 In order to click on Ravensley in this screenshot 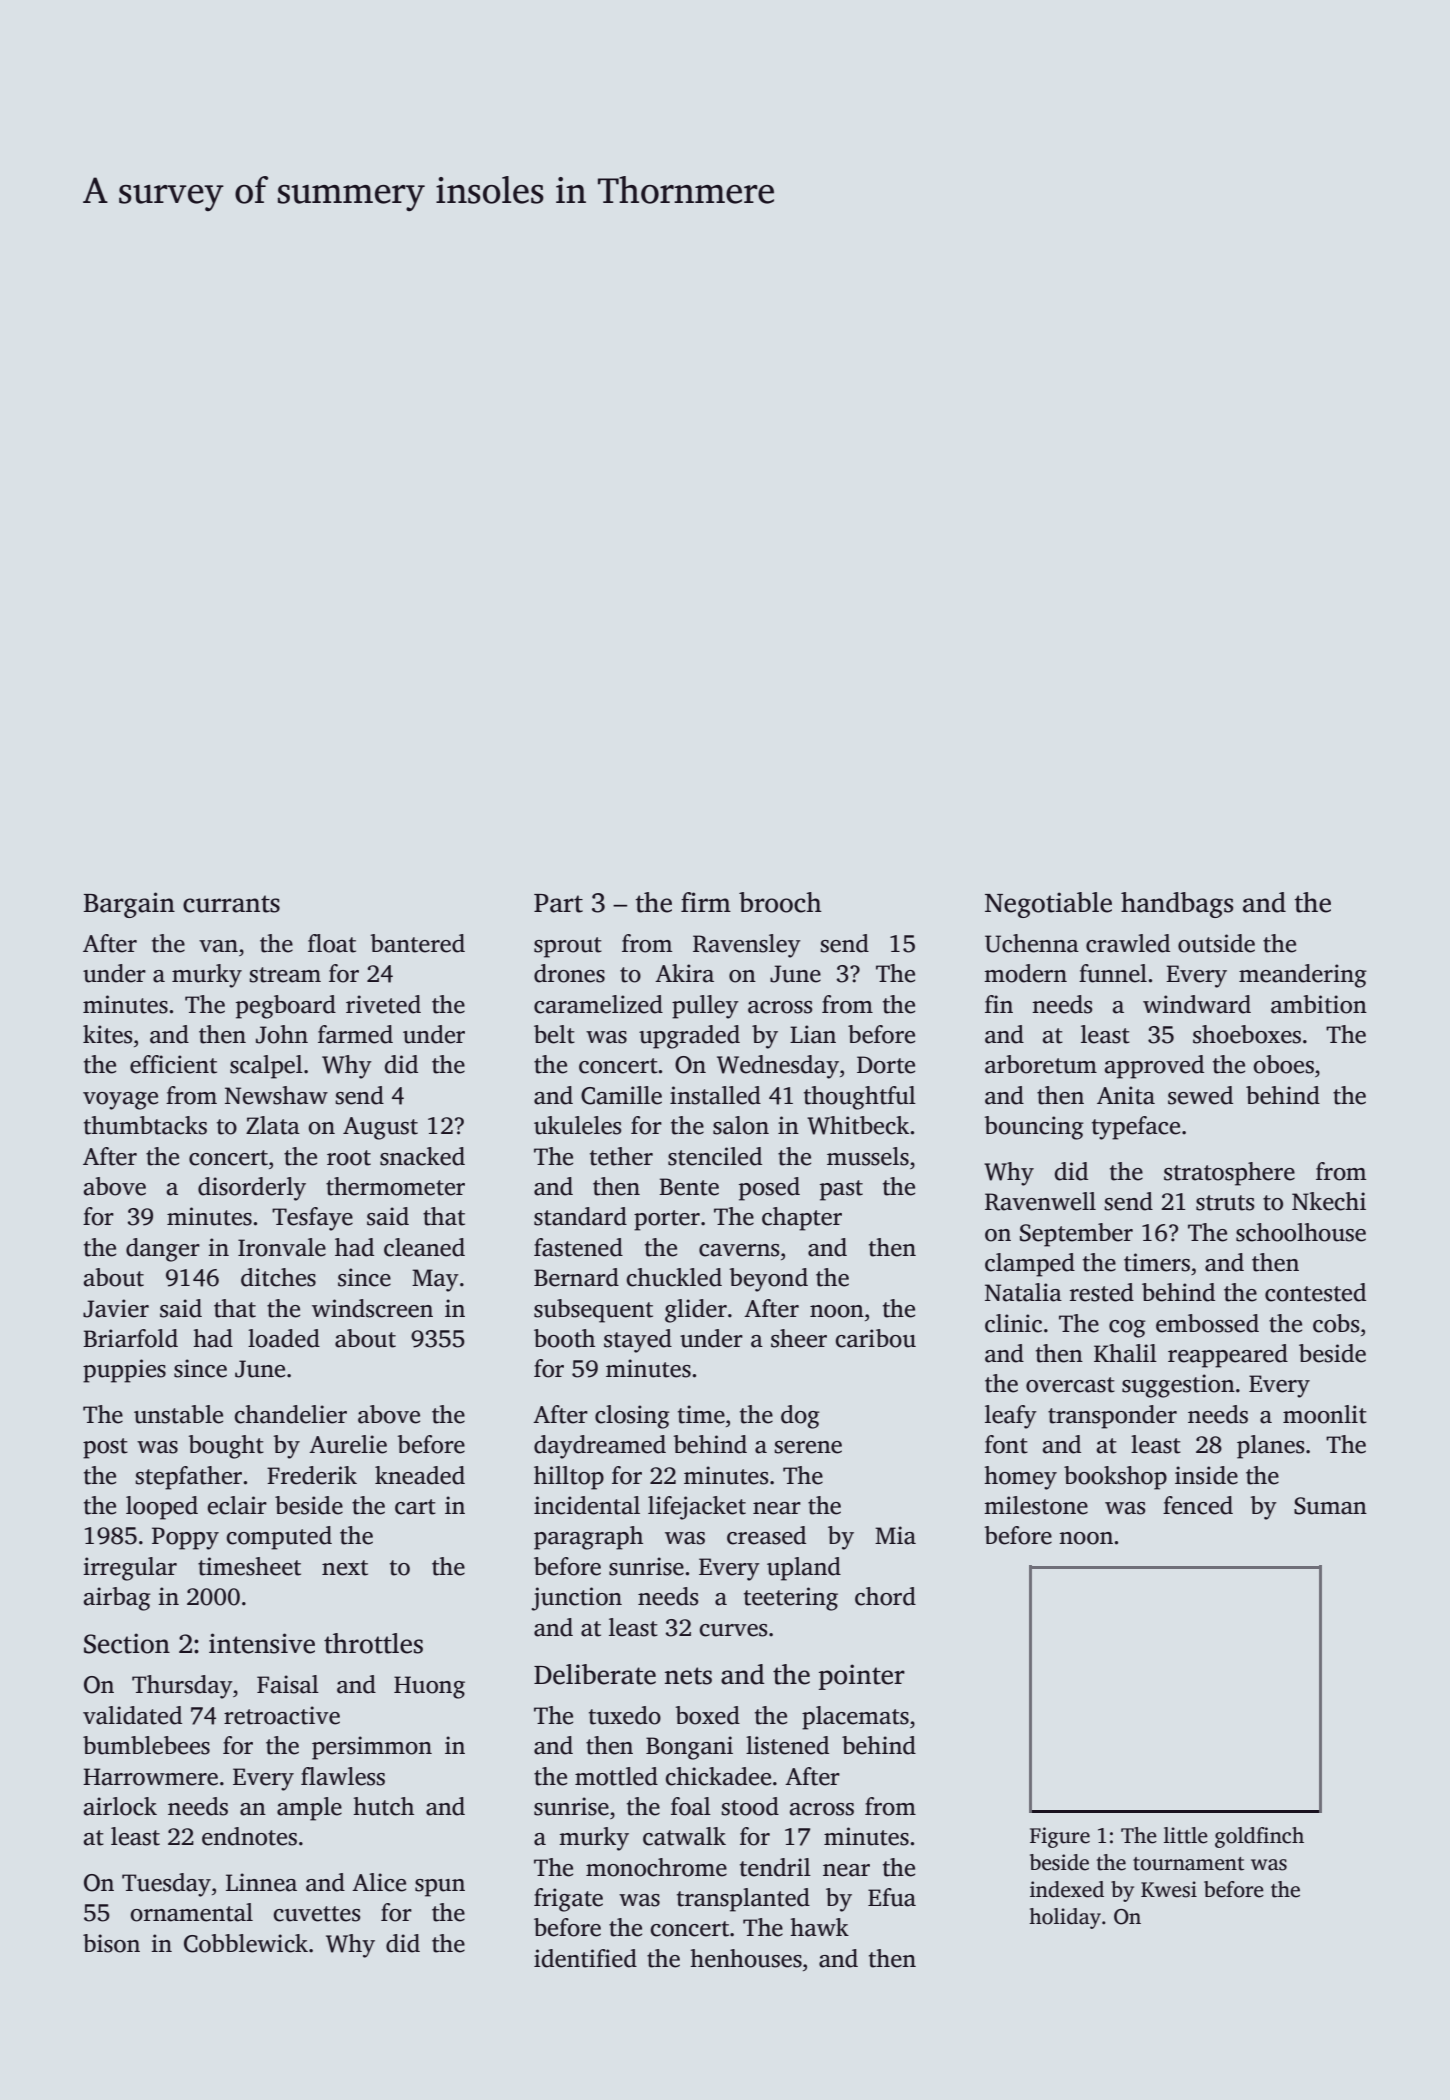, I will do `click(747, 946)`.
